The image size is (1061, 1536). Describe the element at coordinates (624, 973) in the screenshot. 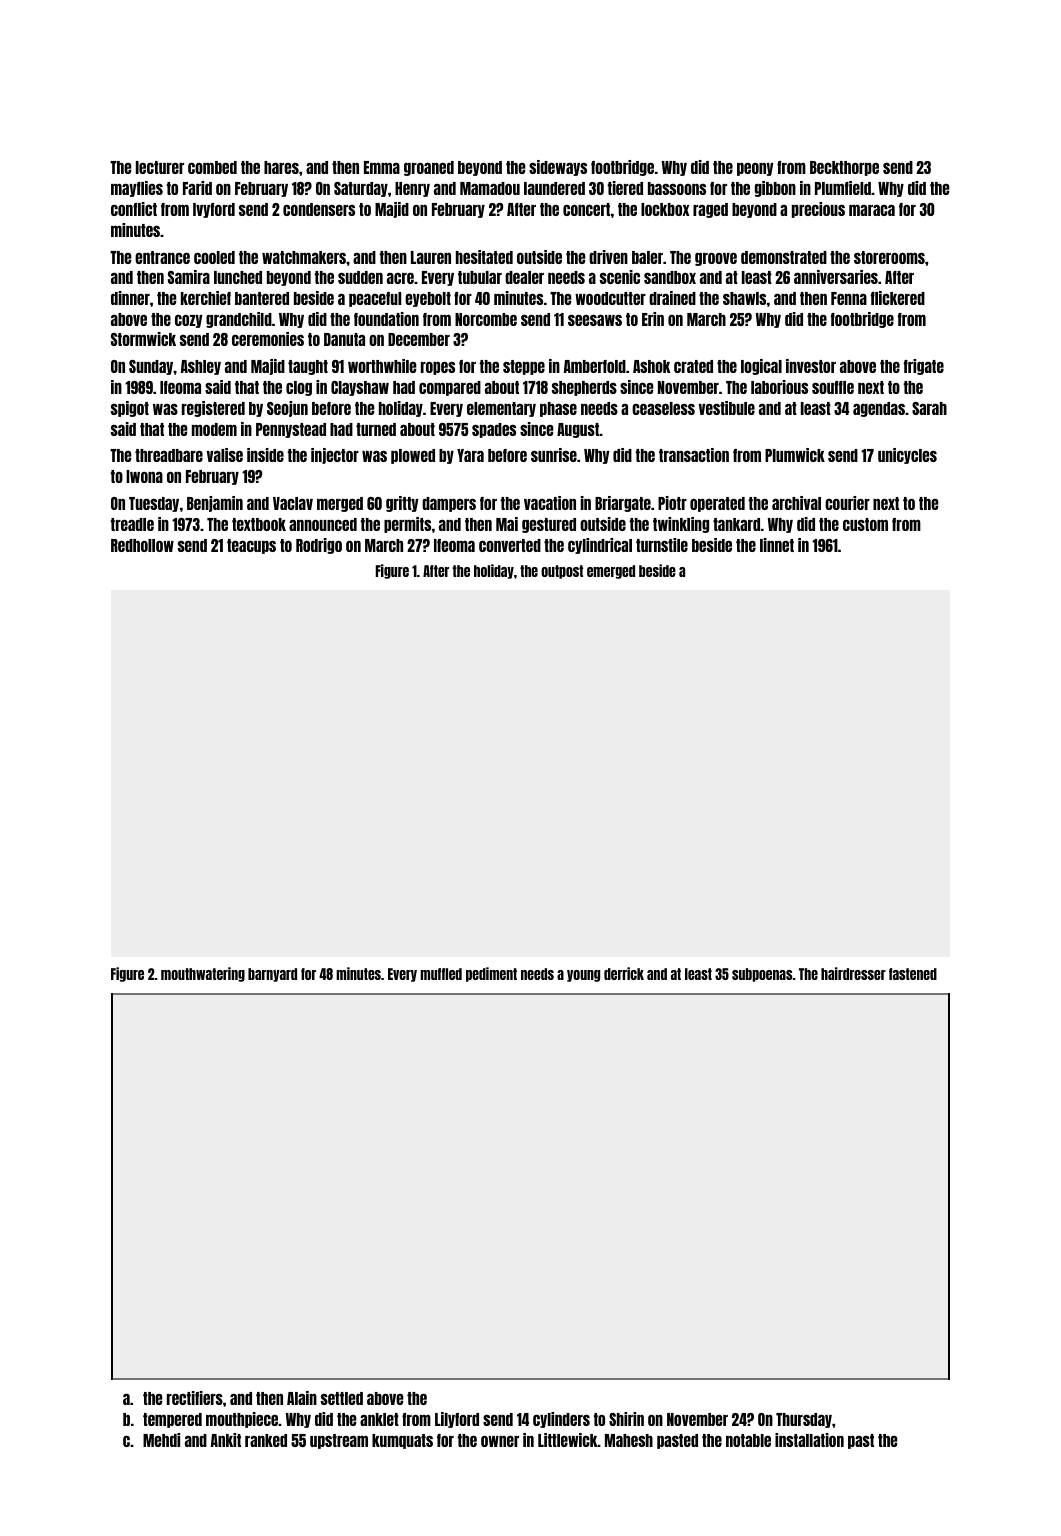

I see `derrick` at that location.
